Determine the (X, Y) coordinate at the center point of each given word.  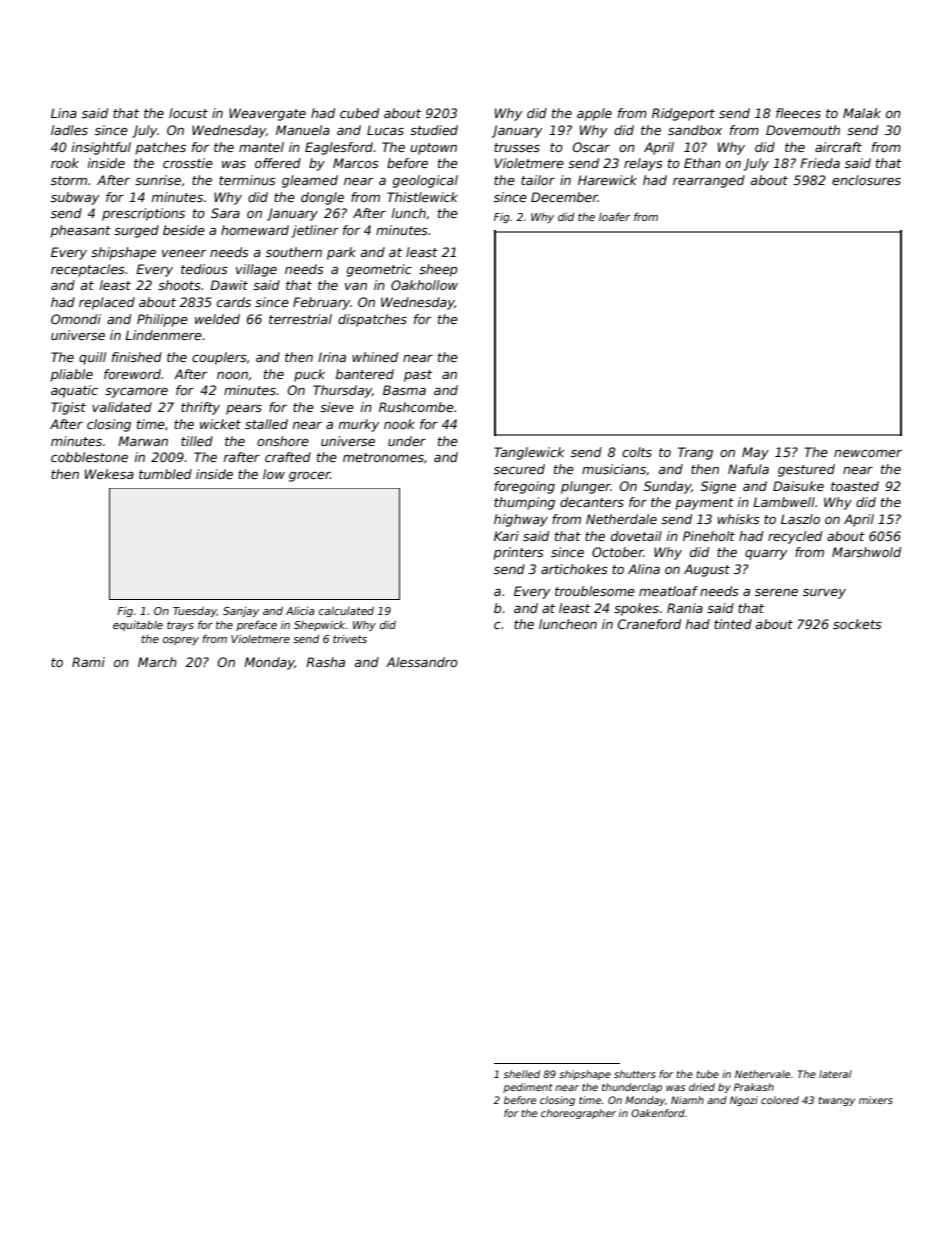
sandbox (695, 130)
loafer (615, 216)
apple (594, 114)
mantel (261, 147)
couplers (219, 358)
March (157, 662)
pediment (528, 1088)
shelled (522, 1074)
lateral (835, 1074)
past (418, 376)
